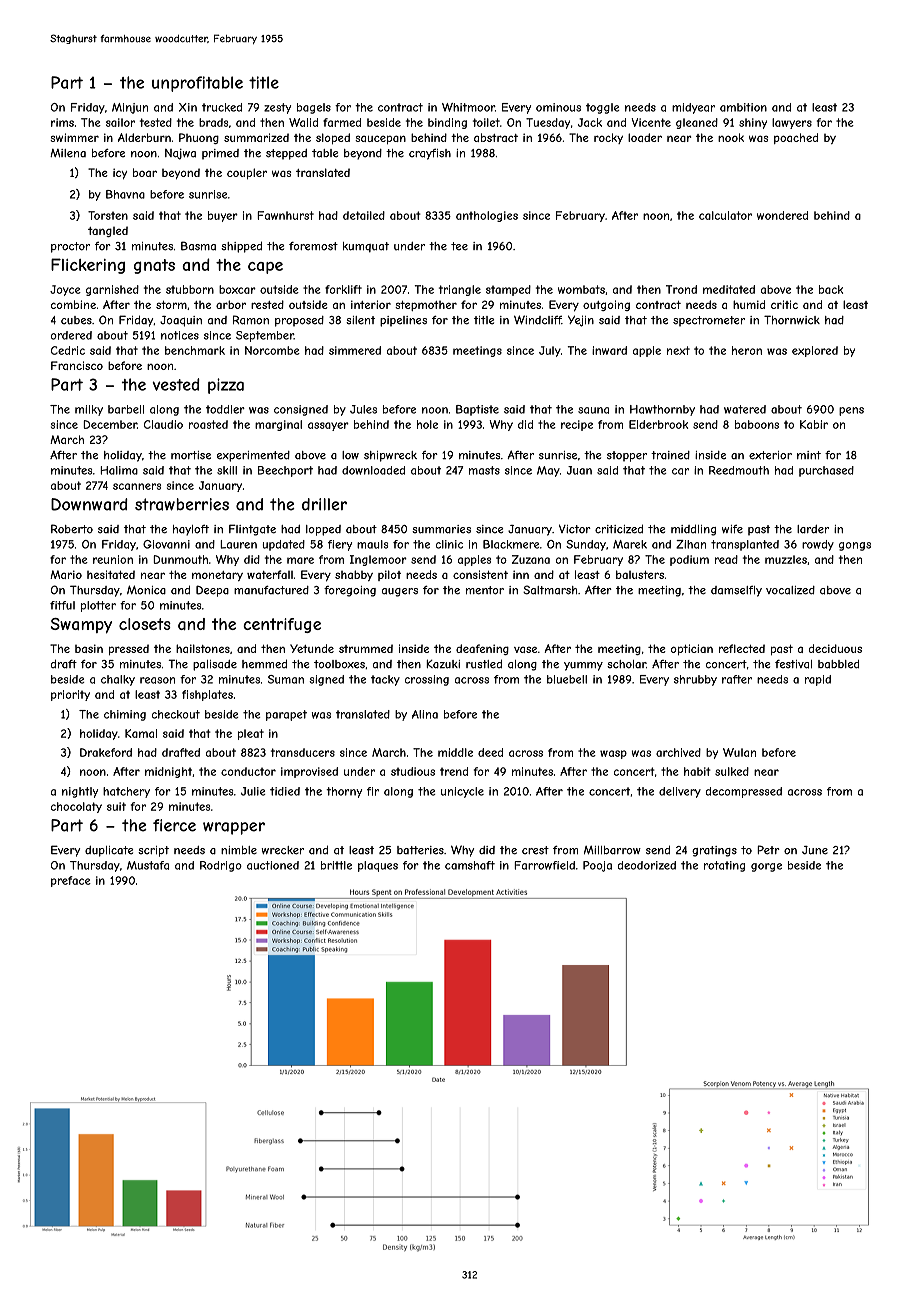 The height and width of the screenshot is (1308, 924). I want to click on reunion, so click(113, 559).
